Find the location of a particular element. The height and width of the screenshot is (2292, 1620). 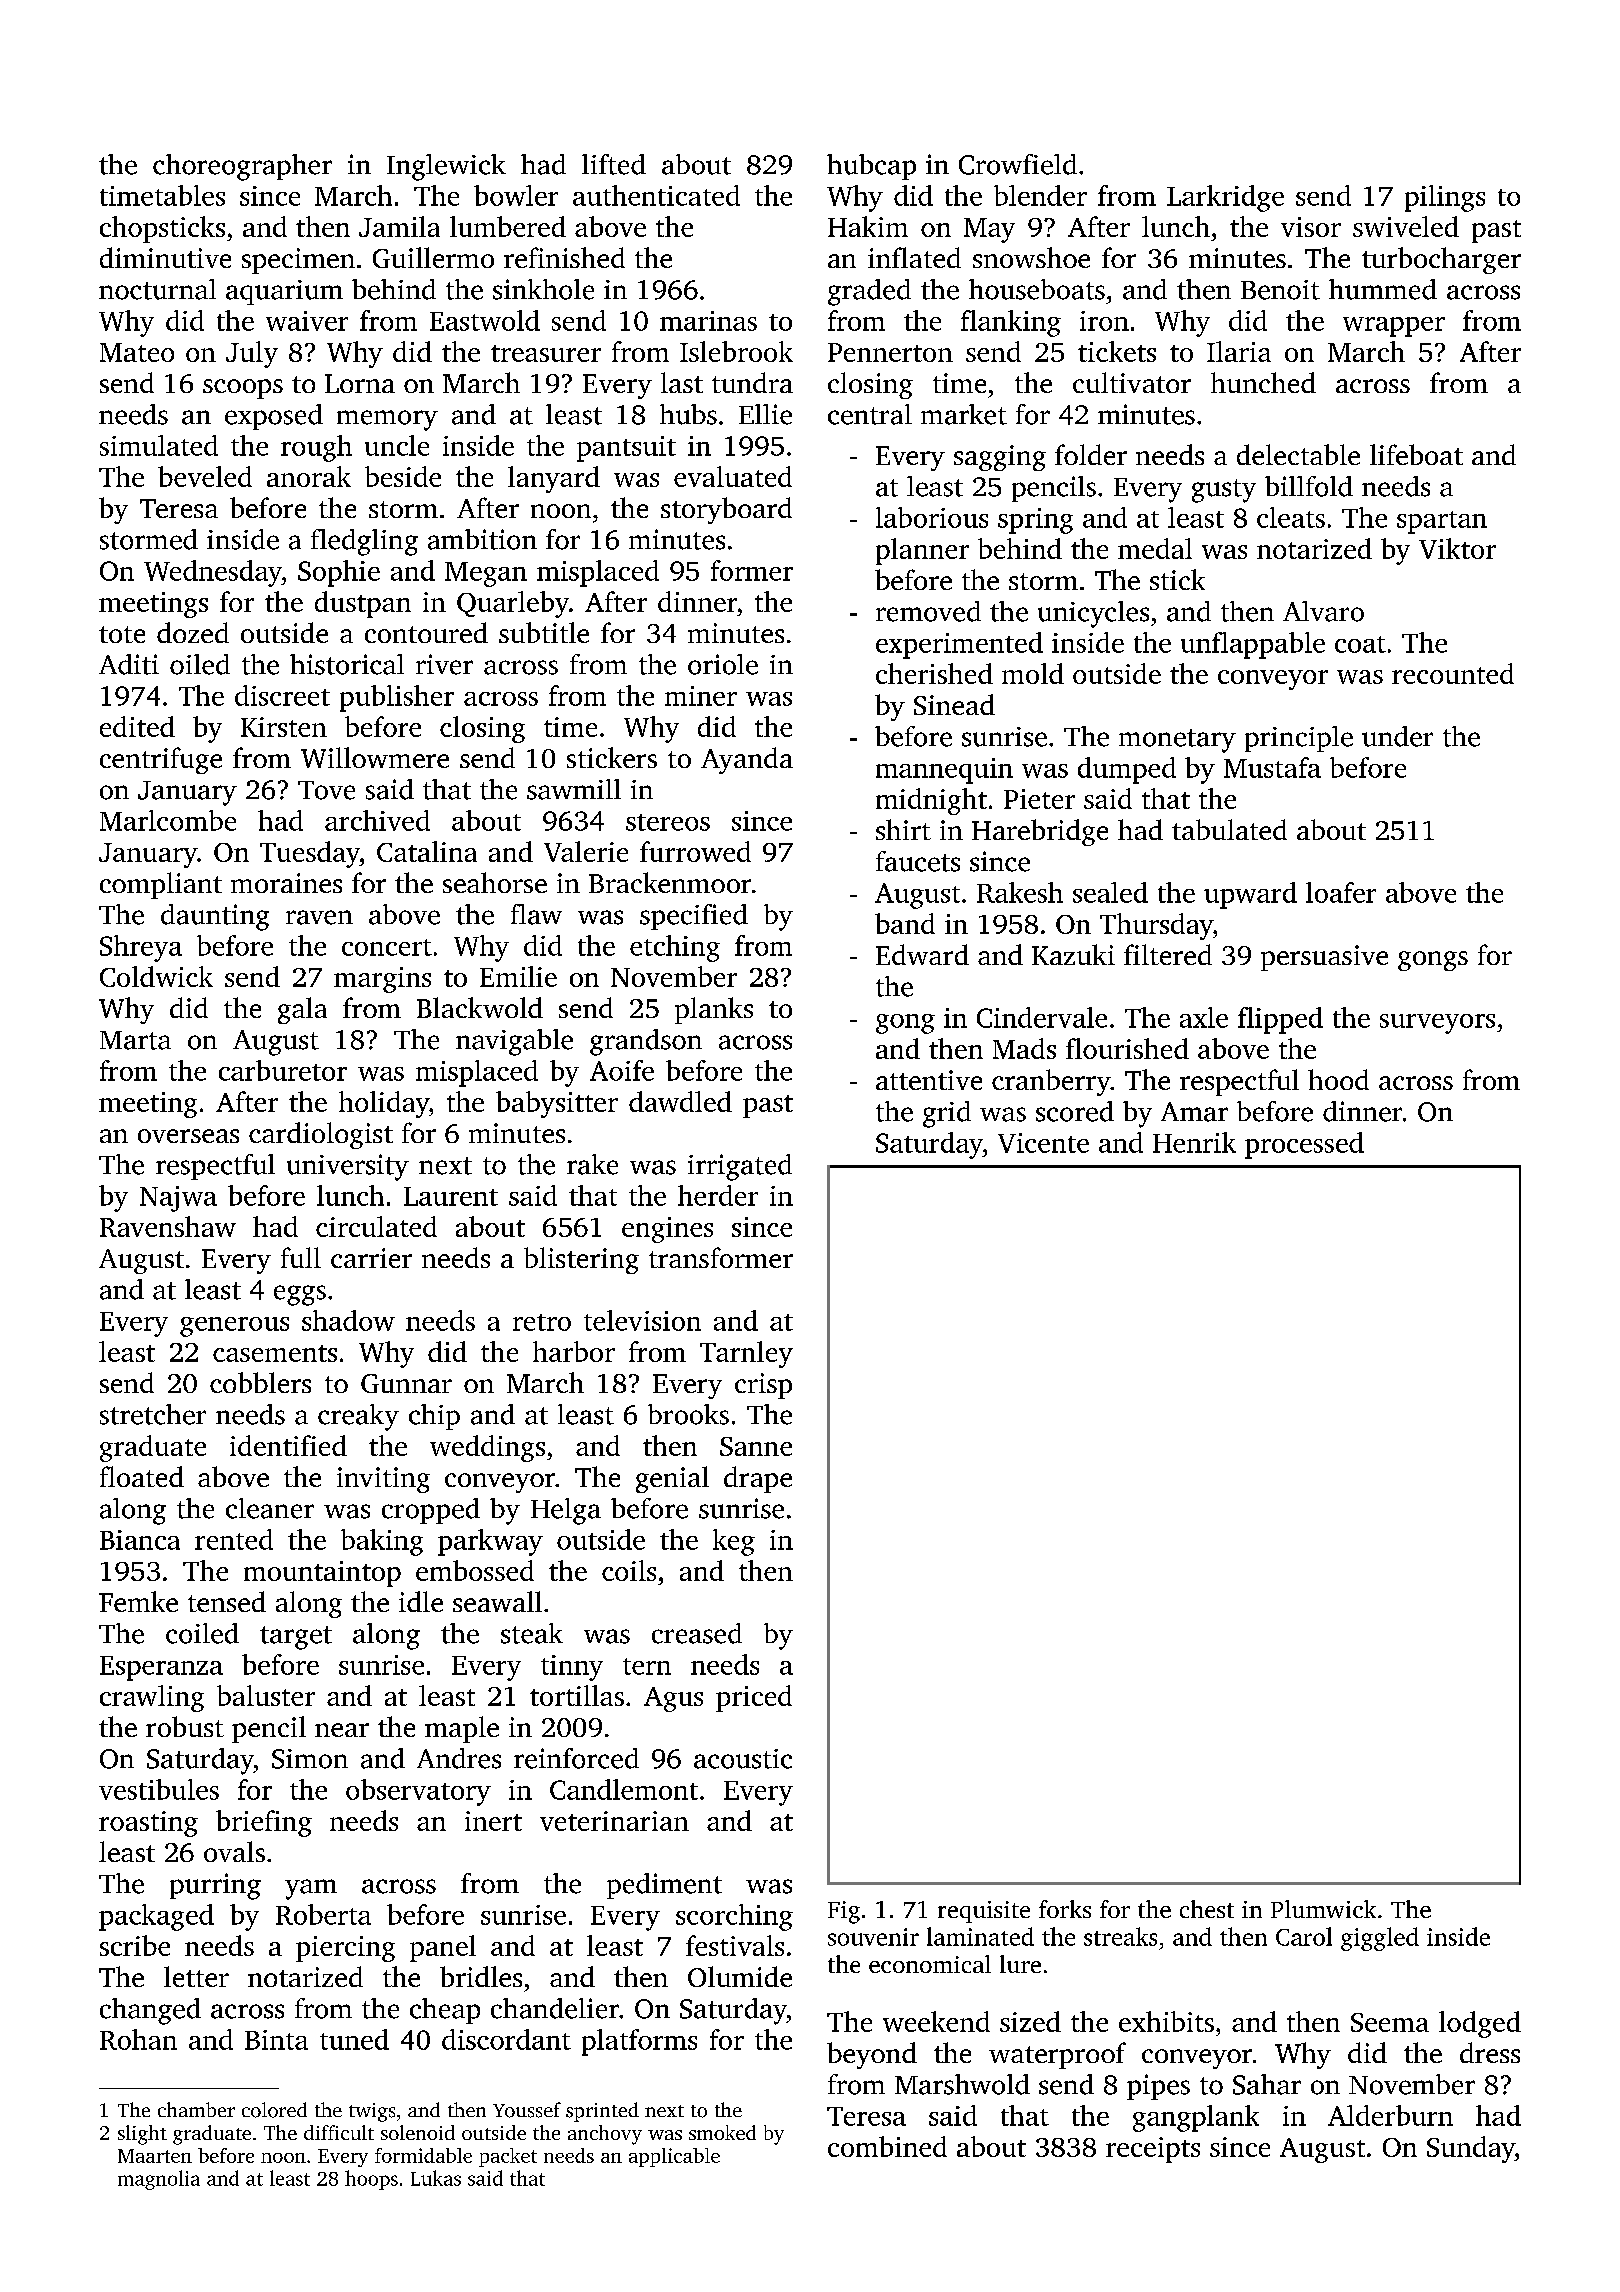

lifted is located at coordinates (614, 164).
